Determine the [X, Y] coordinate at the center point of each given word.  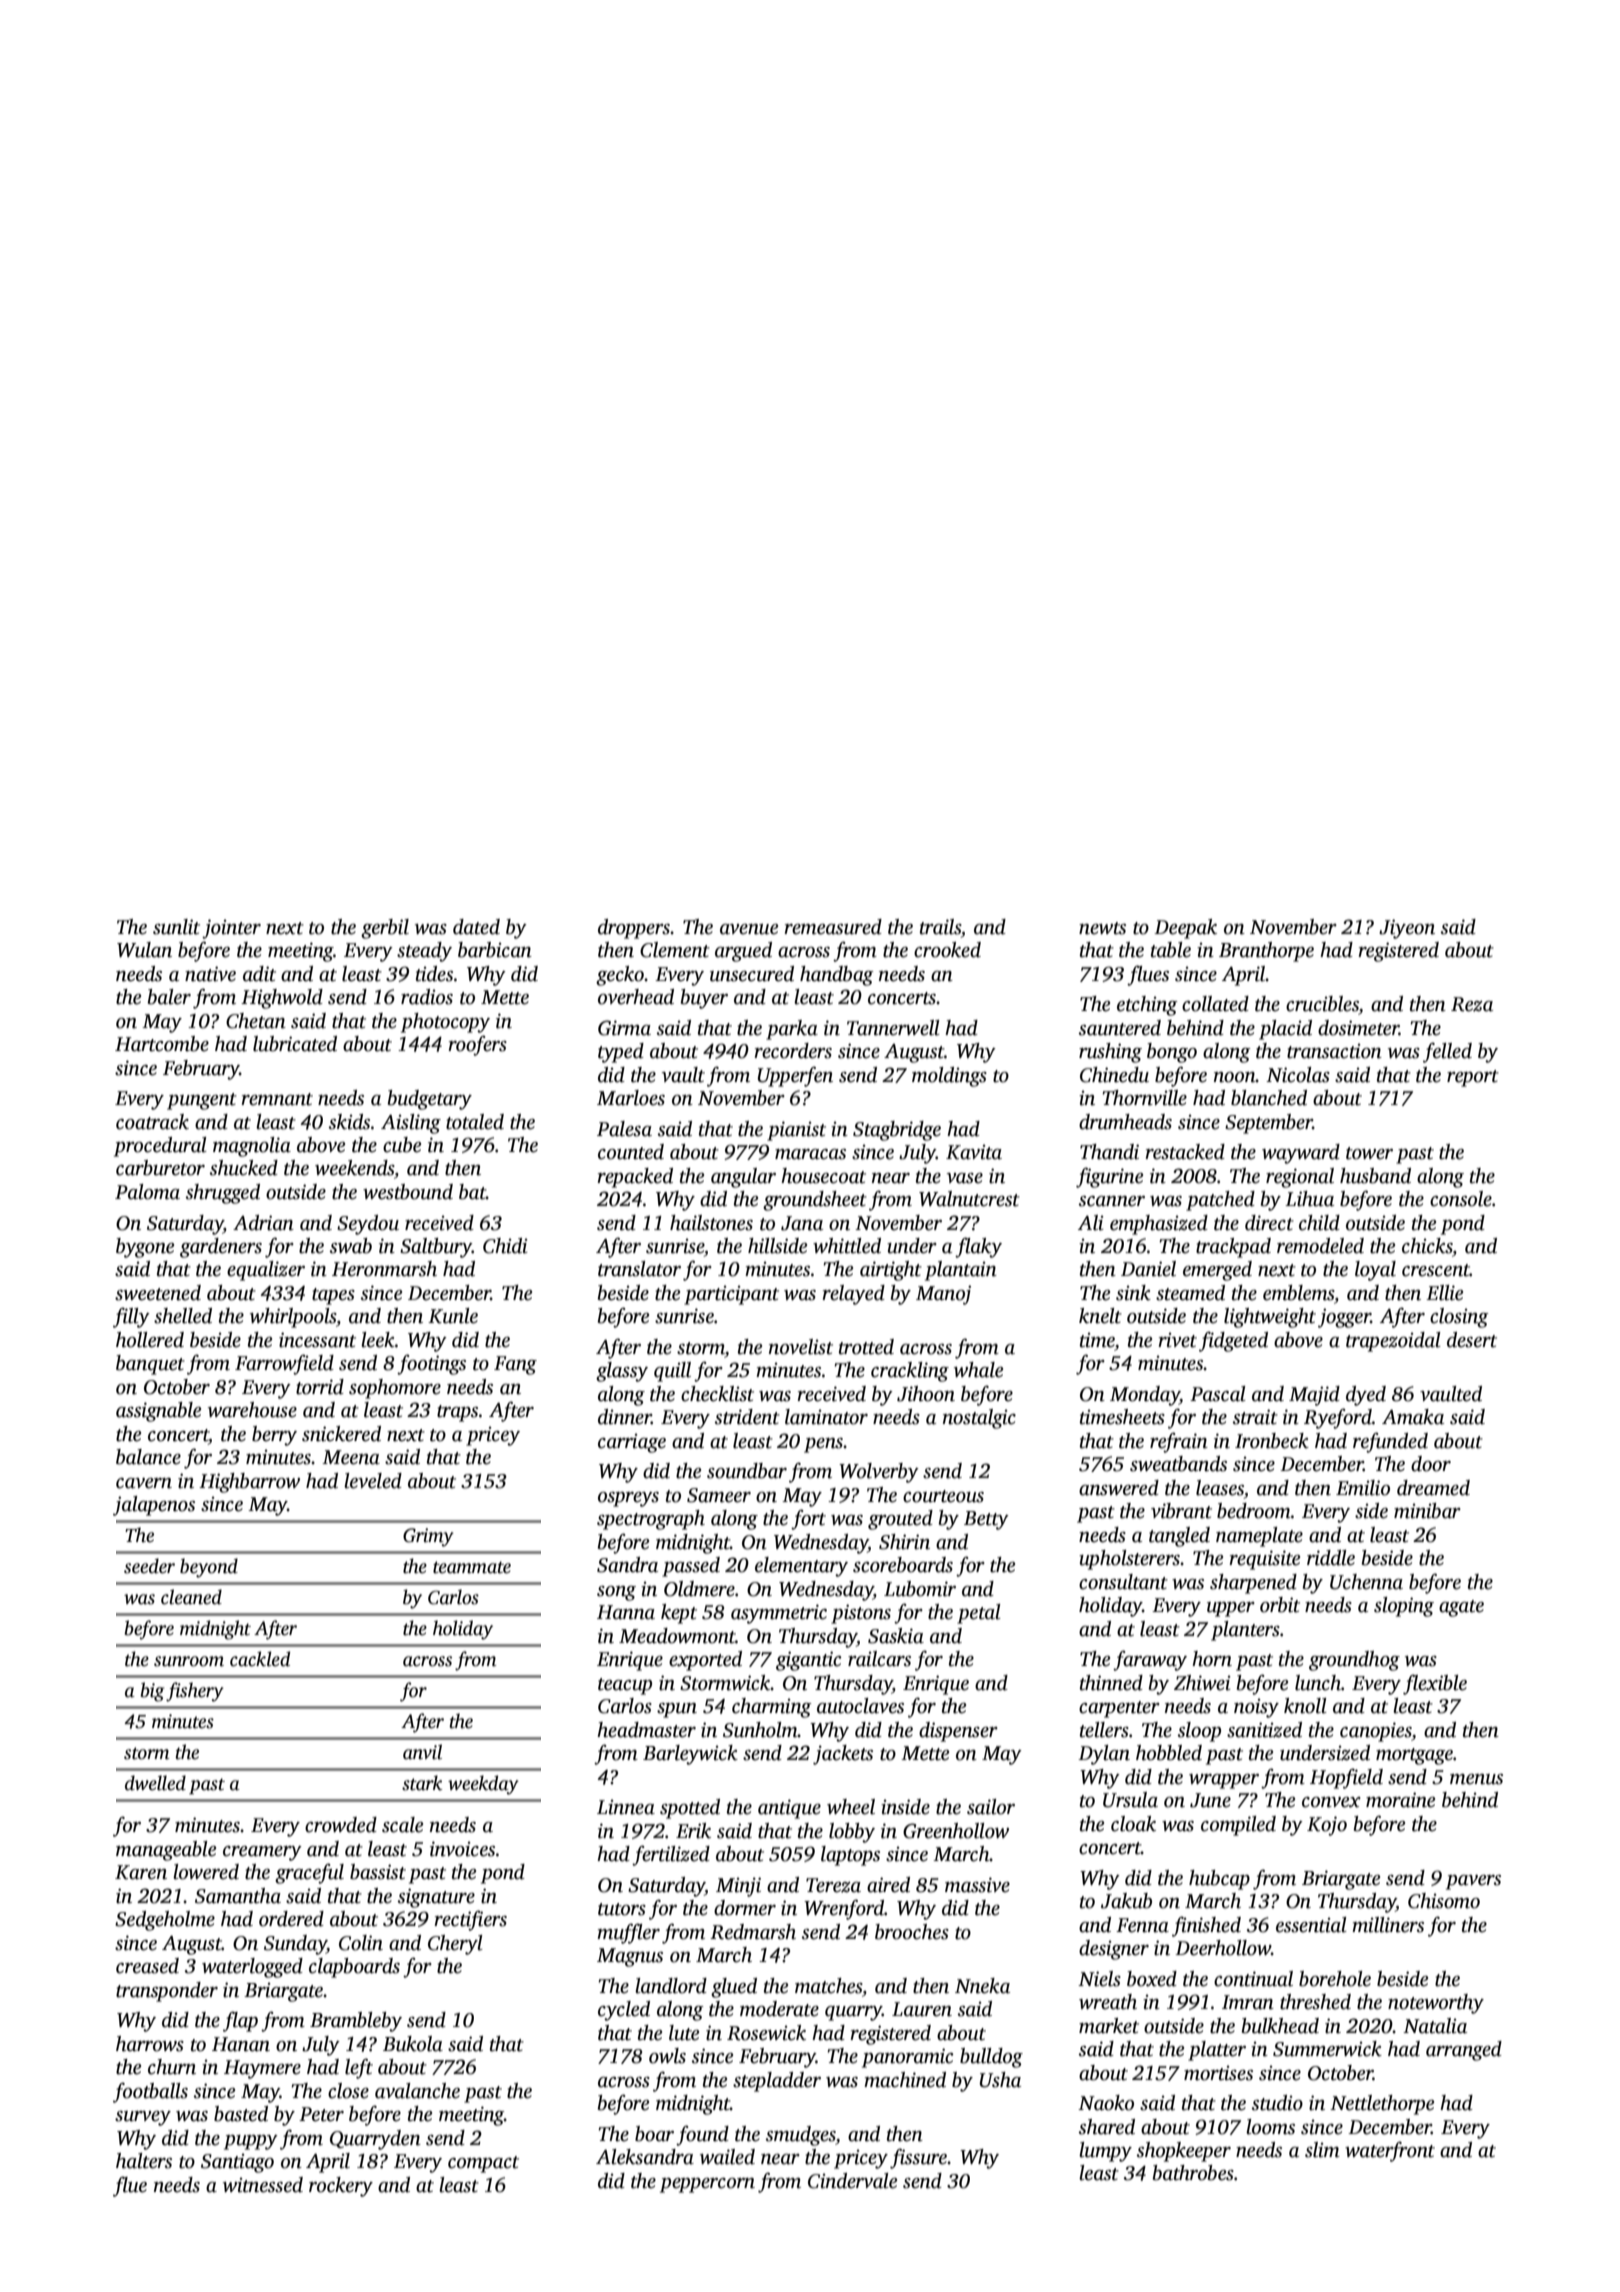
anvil [422, 1752]
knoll [1305, 1706]
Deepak [1185, 929]
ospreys [628, 1499]
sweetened [158, 1293]
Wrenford [844, 1909]
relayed [853, 1295]
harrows [150, 2044]
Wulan [144, 950]
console [1461, 1199]
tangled [1179, 1537]
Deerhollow [1223, 1948]
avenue [749, 929]
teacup [625, 1686]
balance [148, 1457]
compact [483, 2164]
